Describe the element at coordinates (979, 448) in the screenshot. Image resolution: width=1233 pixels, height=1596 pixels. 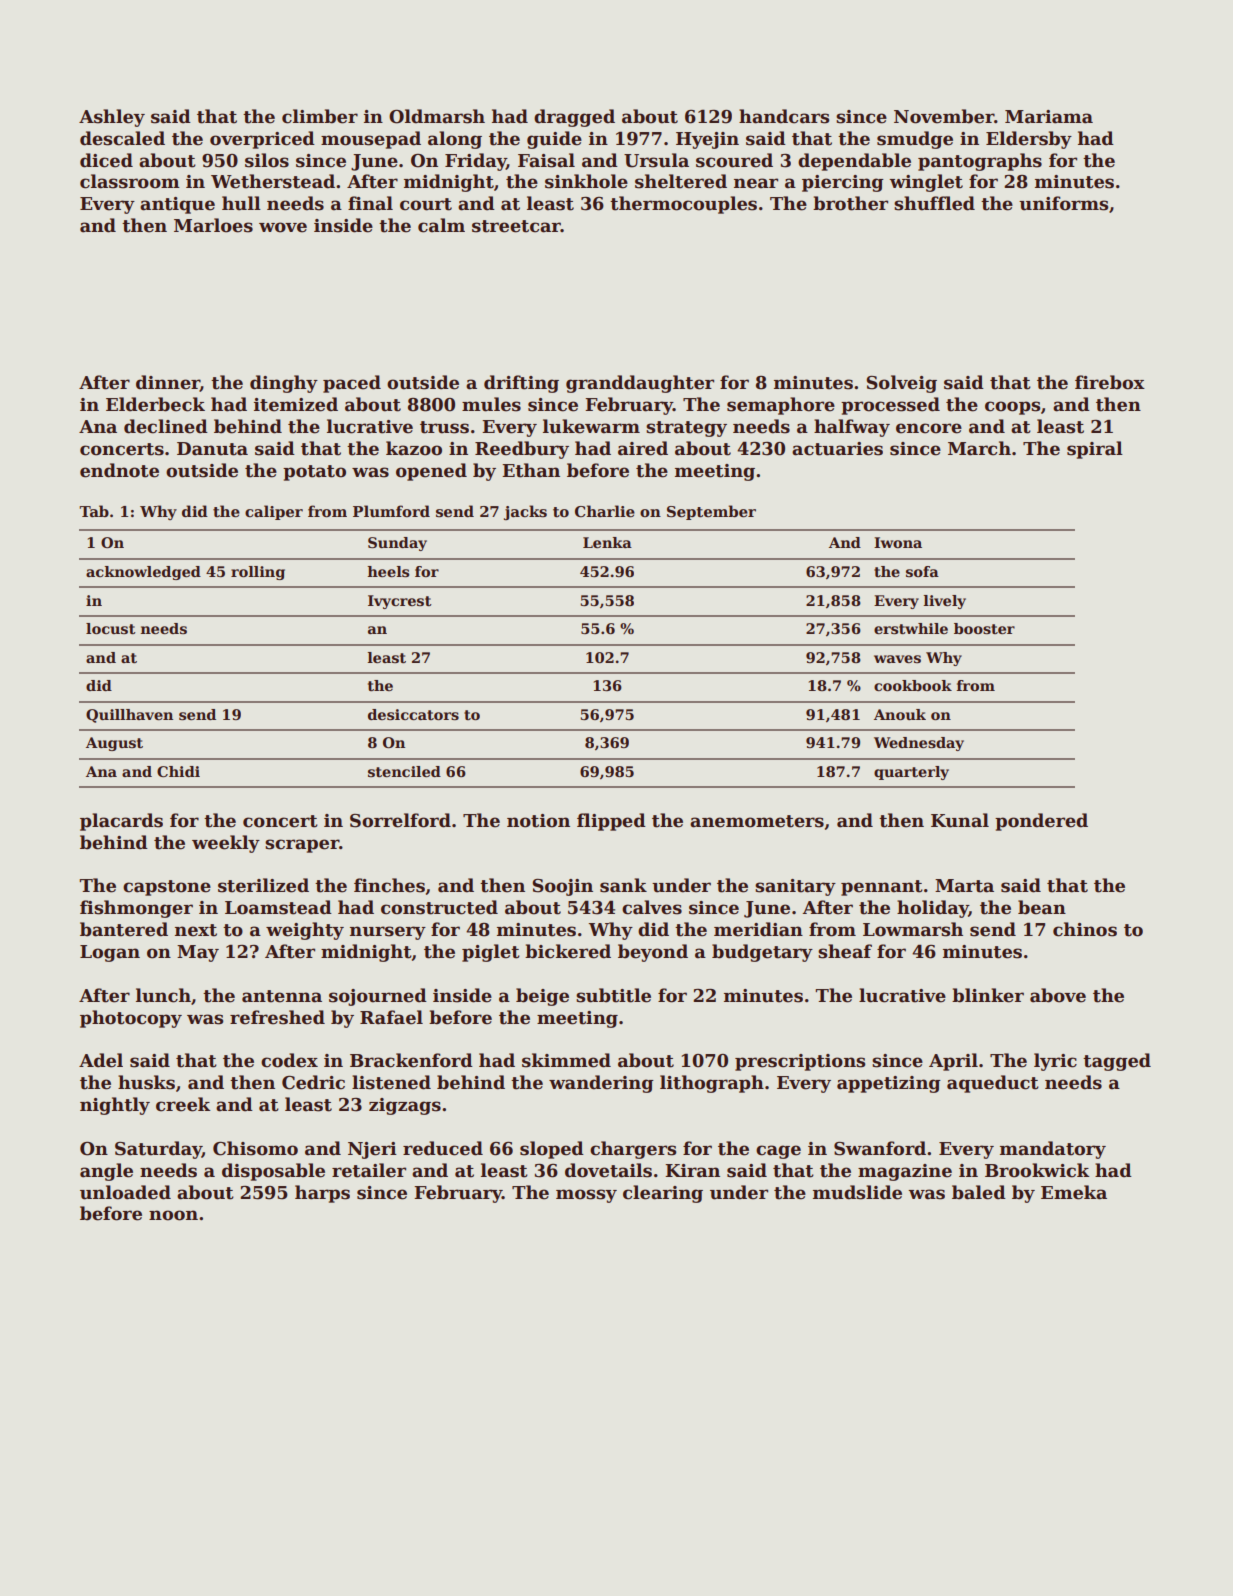
I see `March` at that location.
